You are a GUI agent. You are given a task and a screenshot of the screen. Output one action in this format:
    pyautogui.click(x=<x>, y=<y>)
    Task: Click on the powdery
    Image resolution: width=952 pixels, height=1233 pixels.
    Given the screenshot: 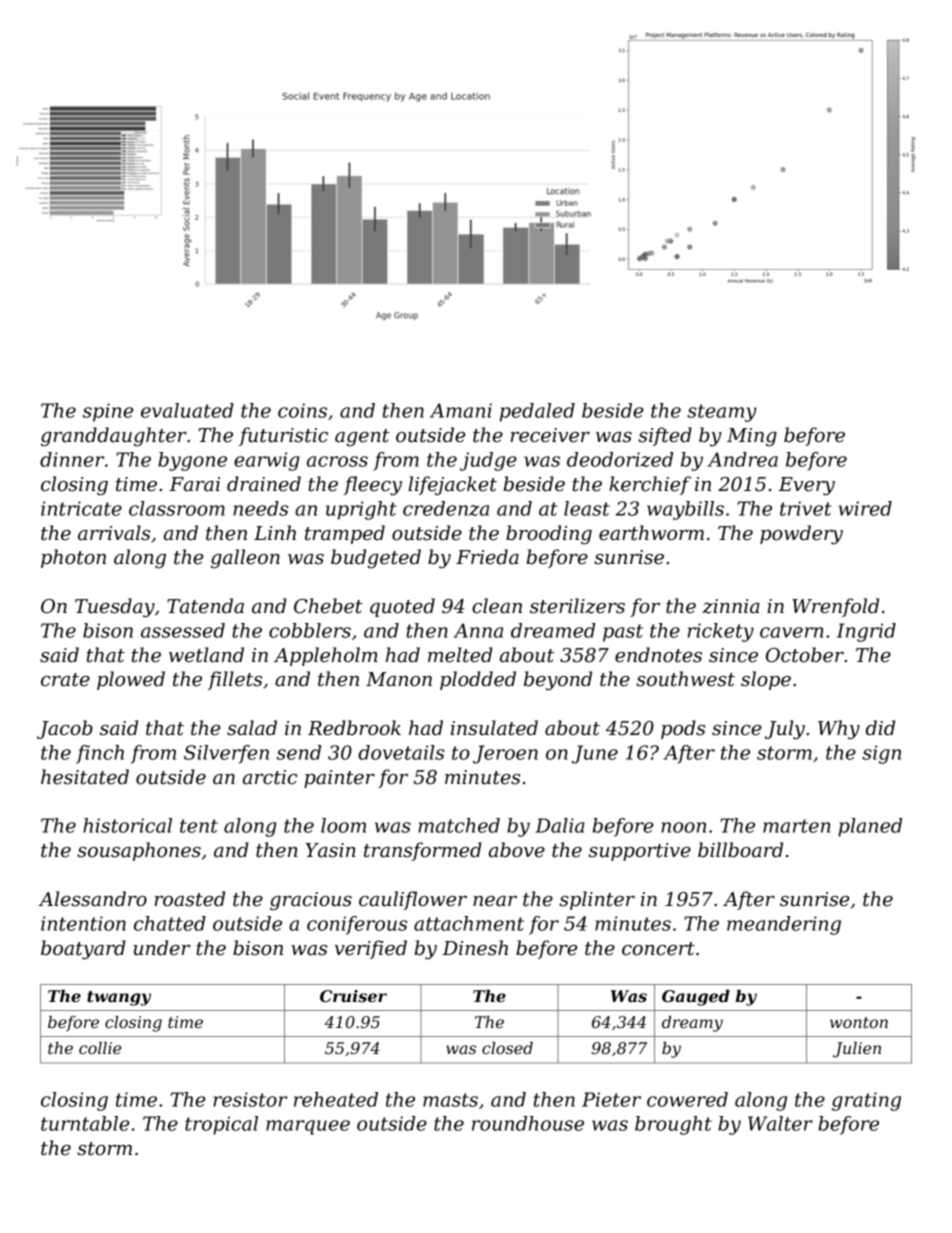 What is the action you would take?
    pyautogui.click(x=801, y=534)
